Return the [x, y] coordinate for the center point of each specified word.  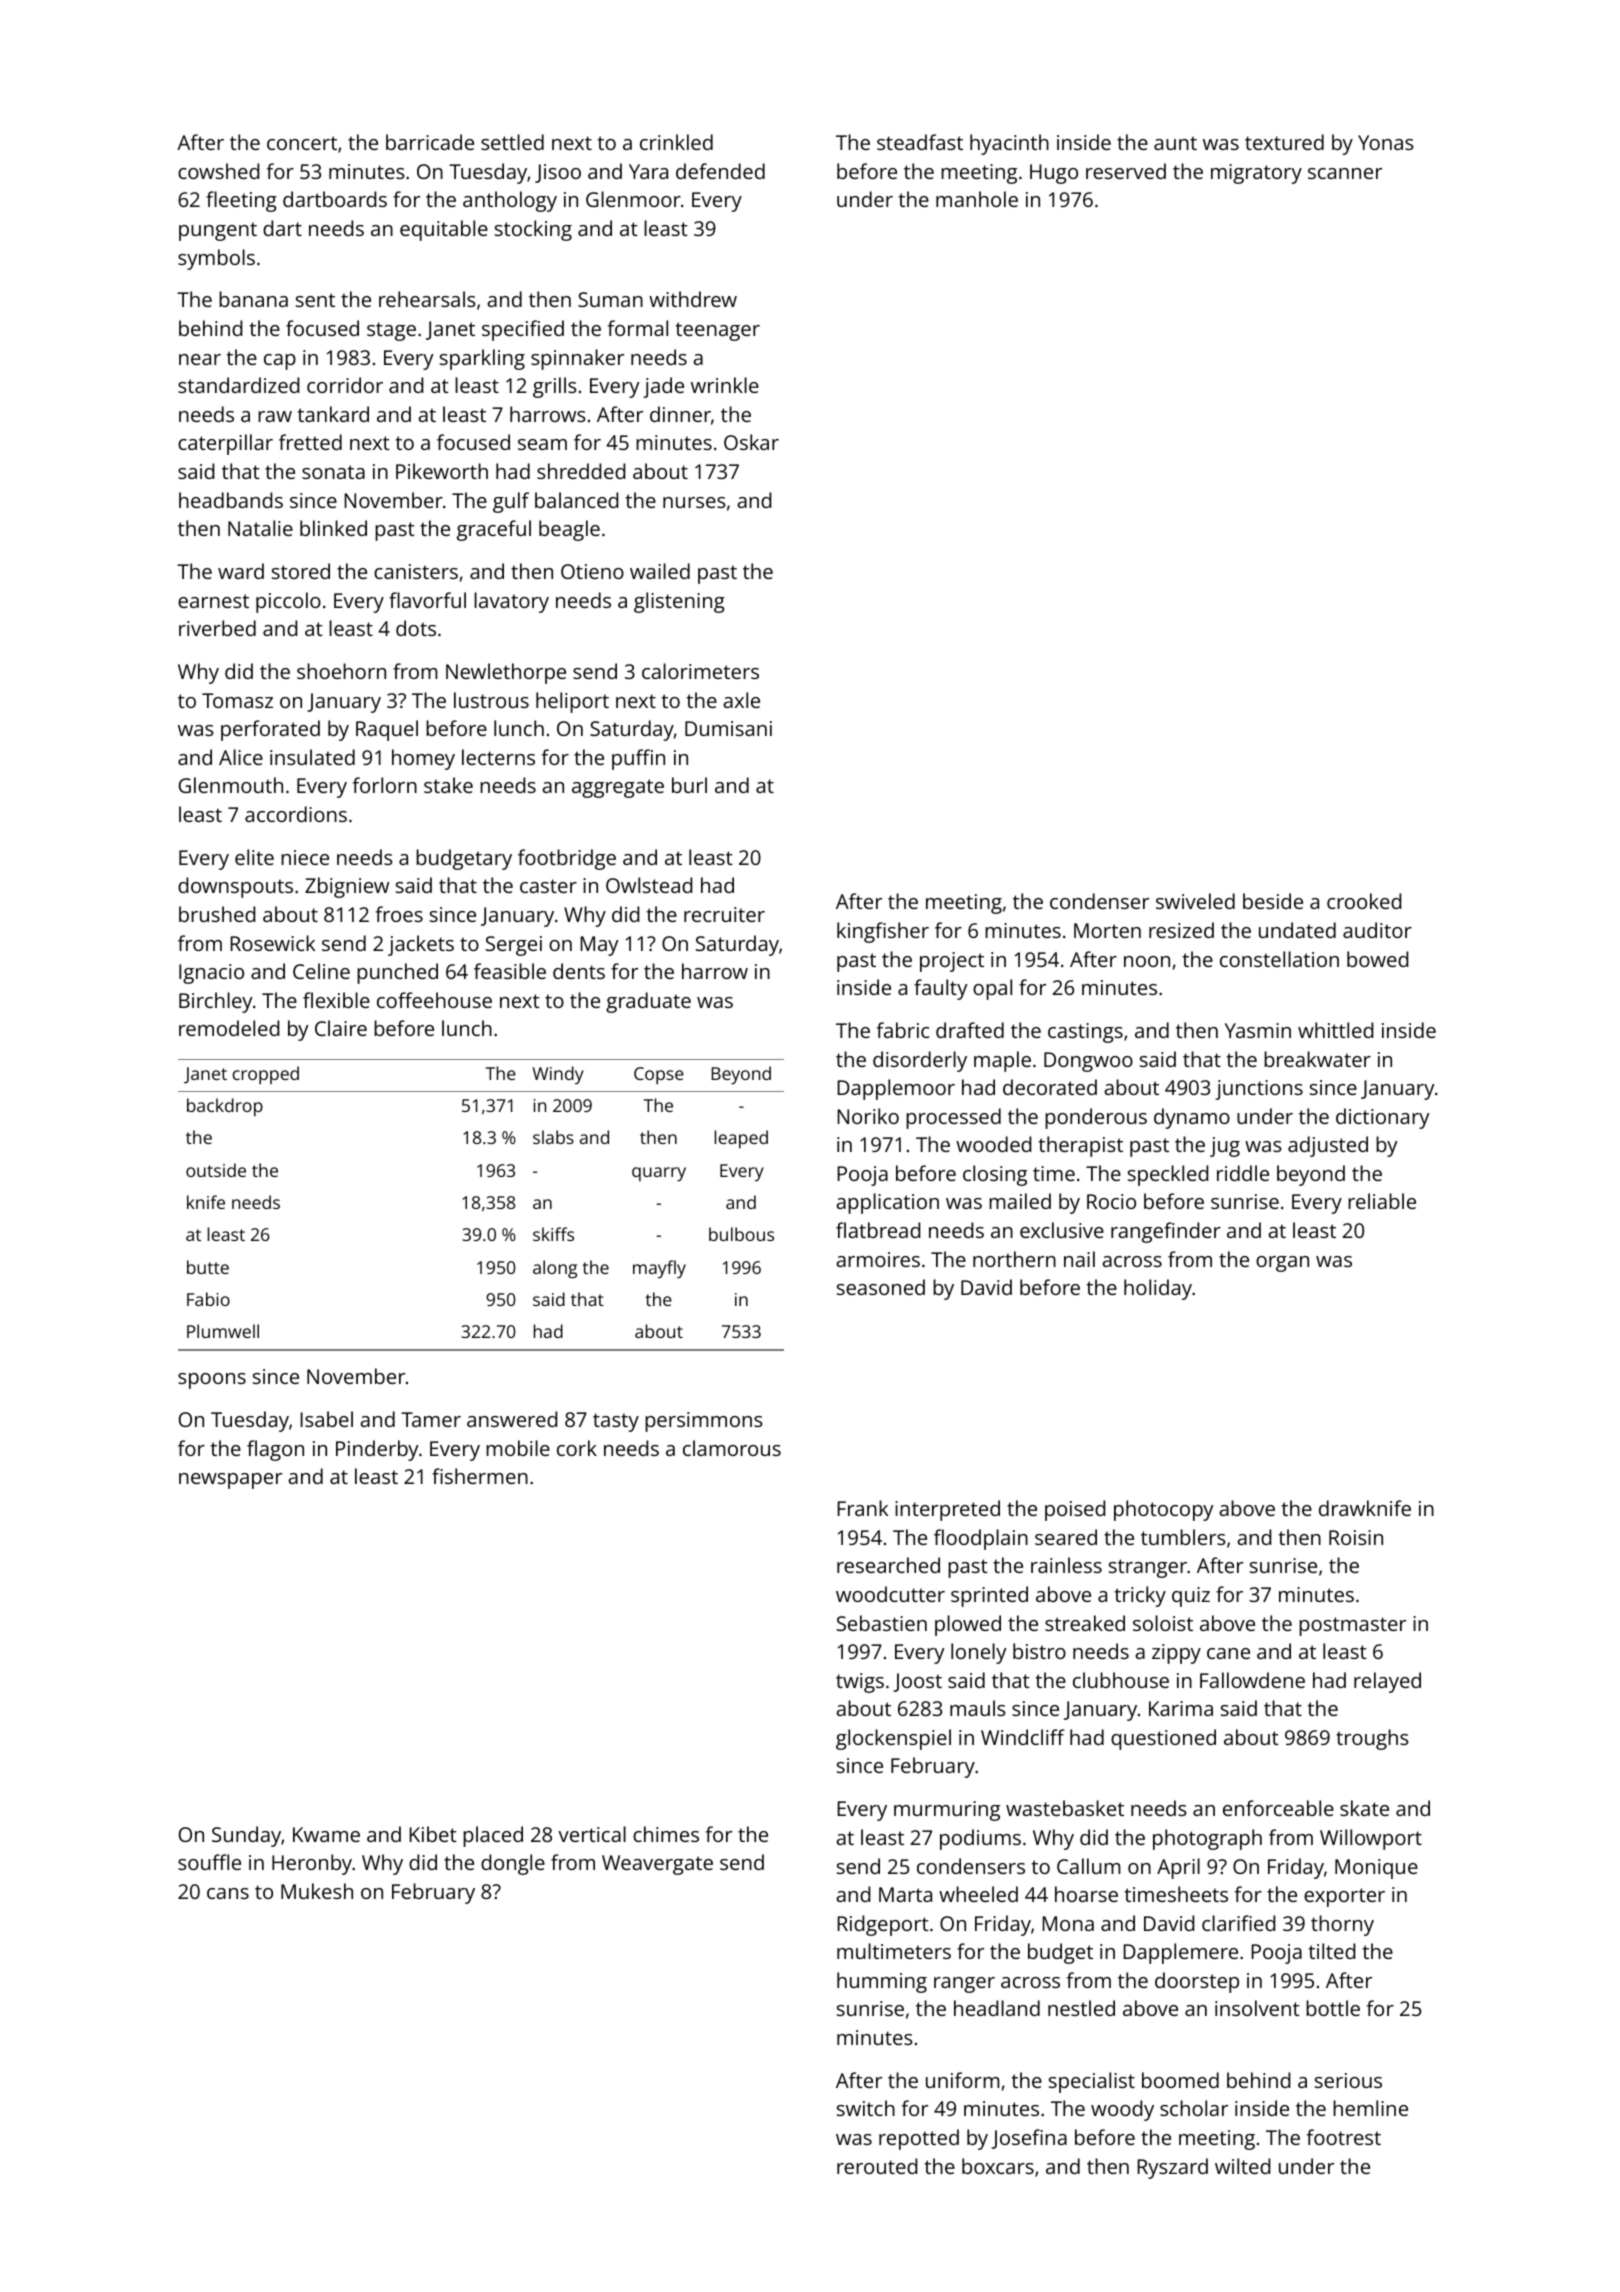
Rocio [1111, 1201]
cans [228, 1893]
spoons [212, 1381]
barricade [430, 142]
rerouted [877, 2166]
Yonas [1386, 142]
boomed [1180, 2080]
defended [720, 171]
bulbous [741, 1234]
